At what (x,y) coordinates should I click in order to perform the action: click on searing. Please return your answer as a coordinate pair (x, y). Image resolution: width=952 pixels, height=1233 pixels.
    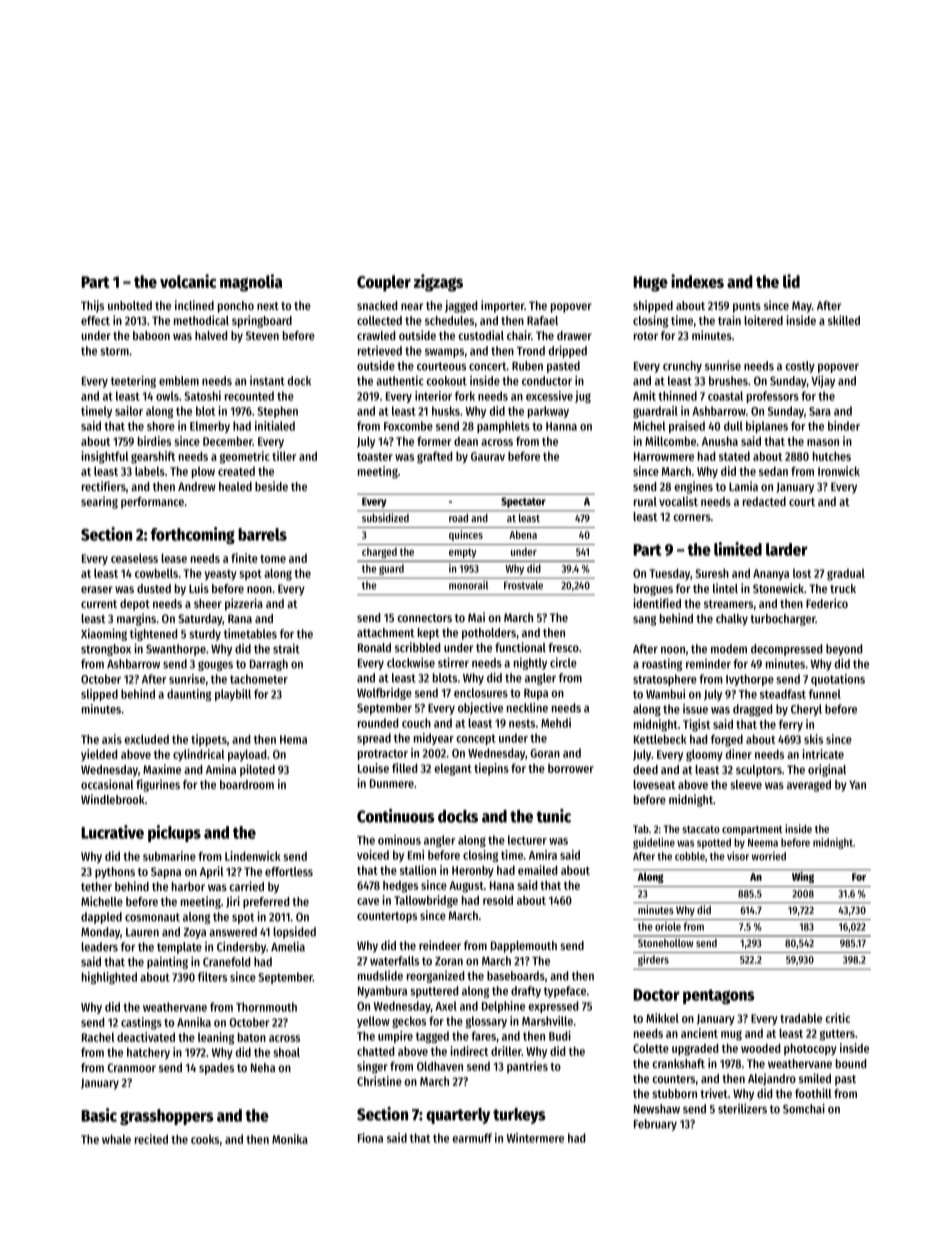
    Looking at the image, I should click on (99, 502).
